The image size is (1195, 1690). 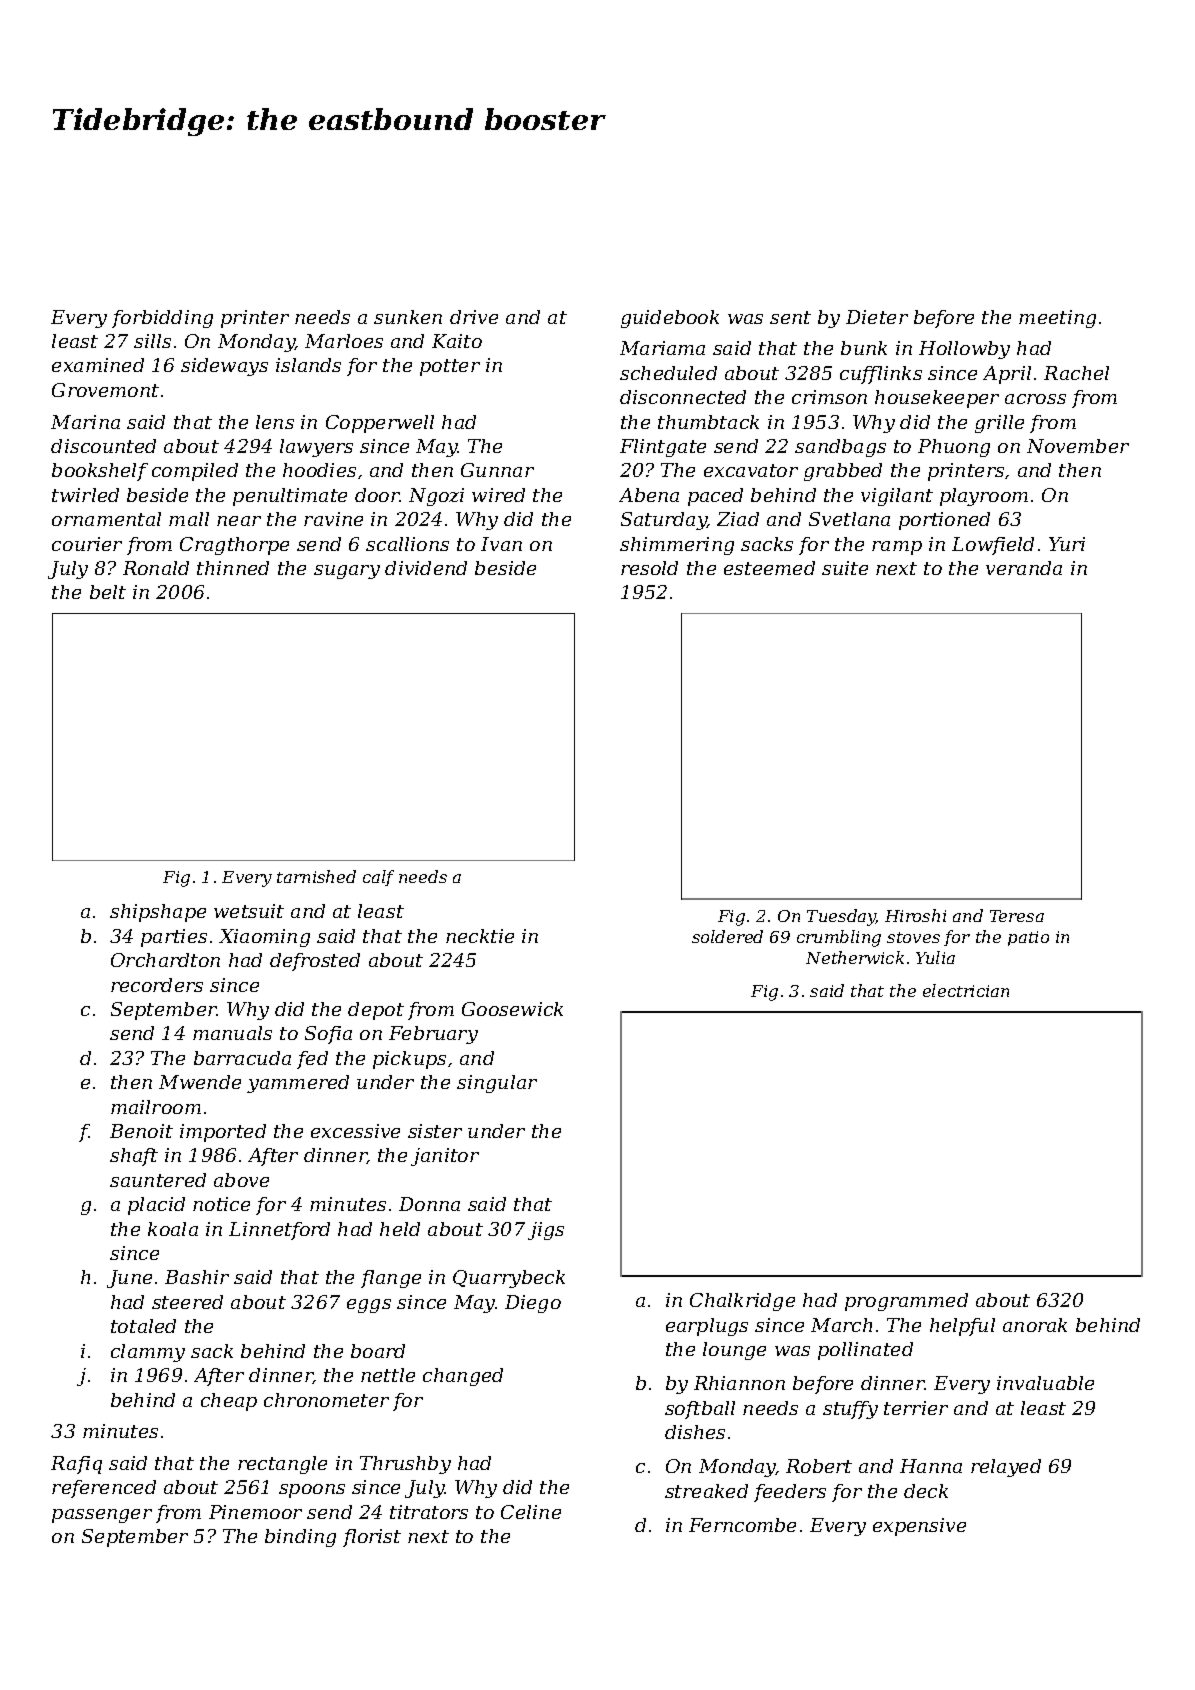 I want to click on electrician, so click(x=966, y=990).
